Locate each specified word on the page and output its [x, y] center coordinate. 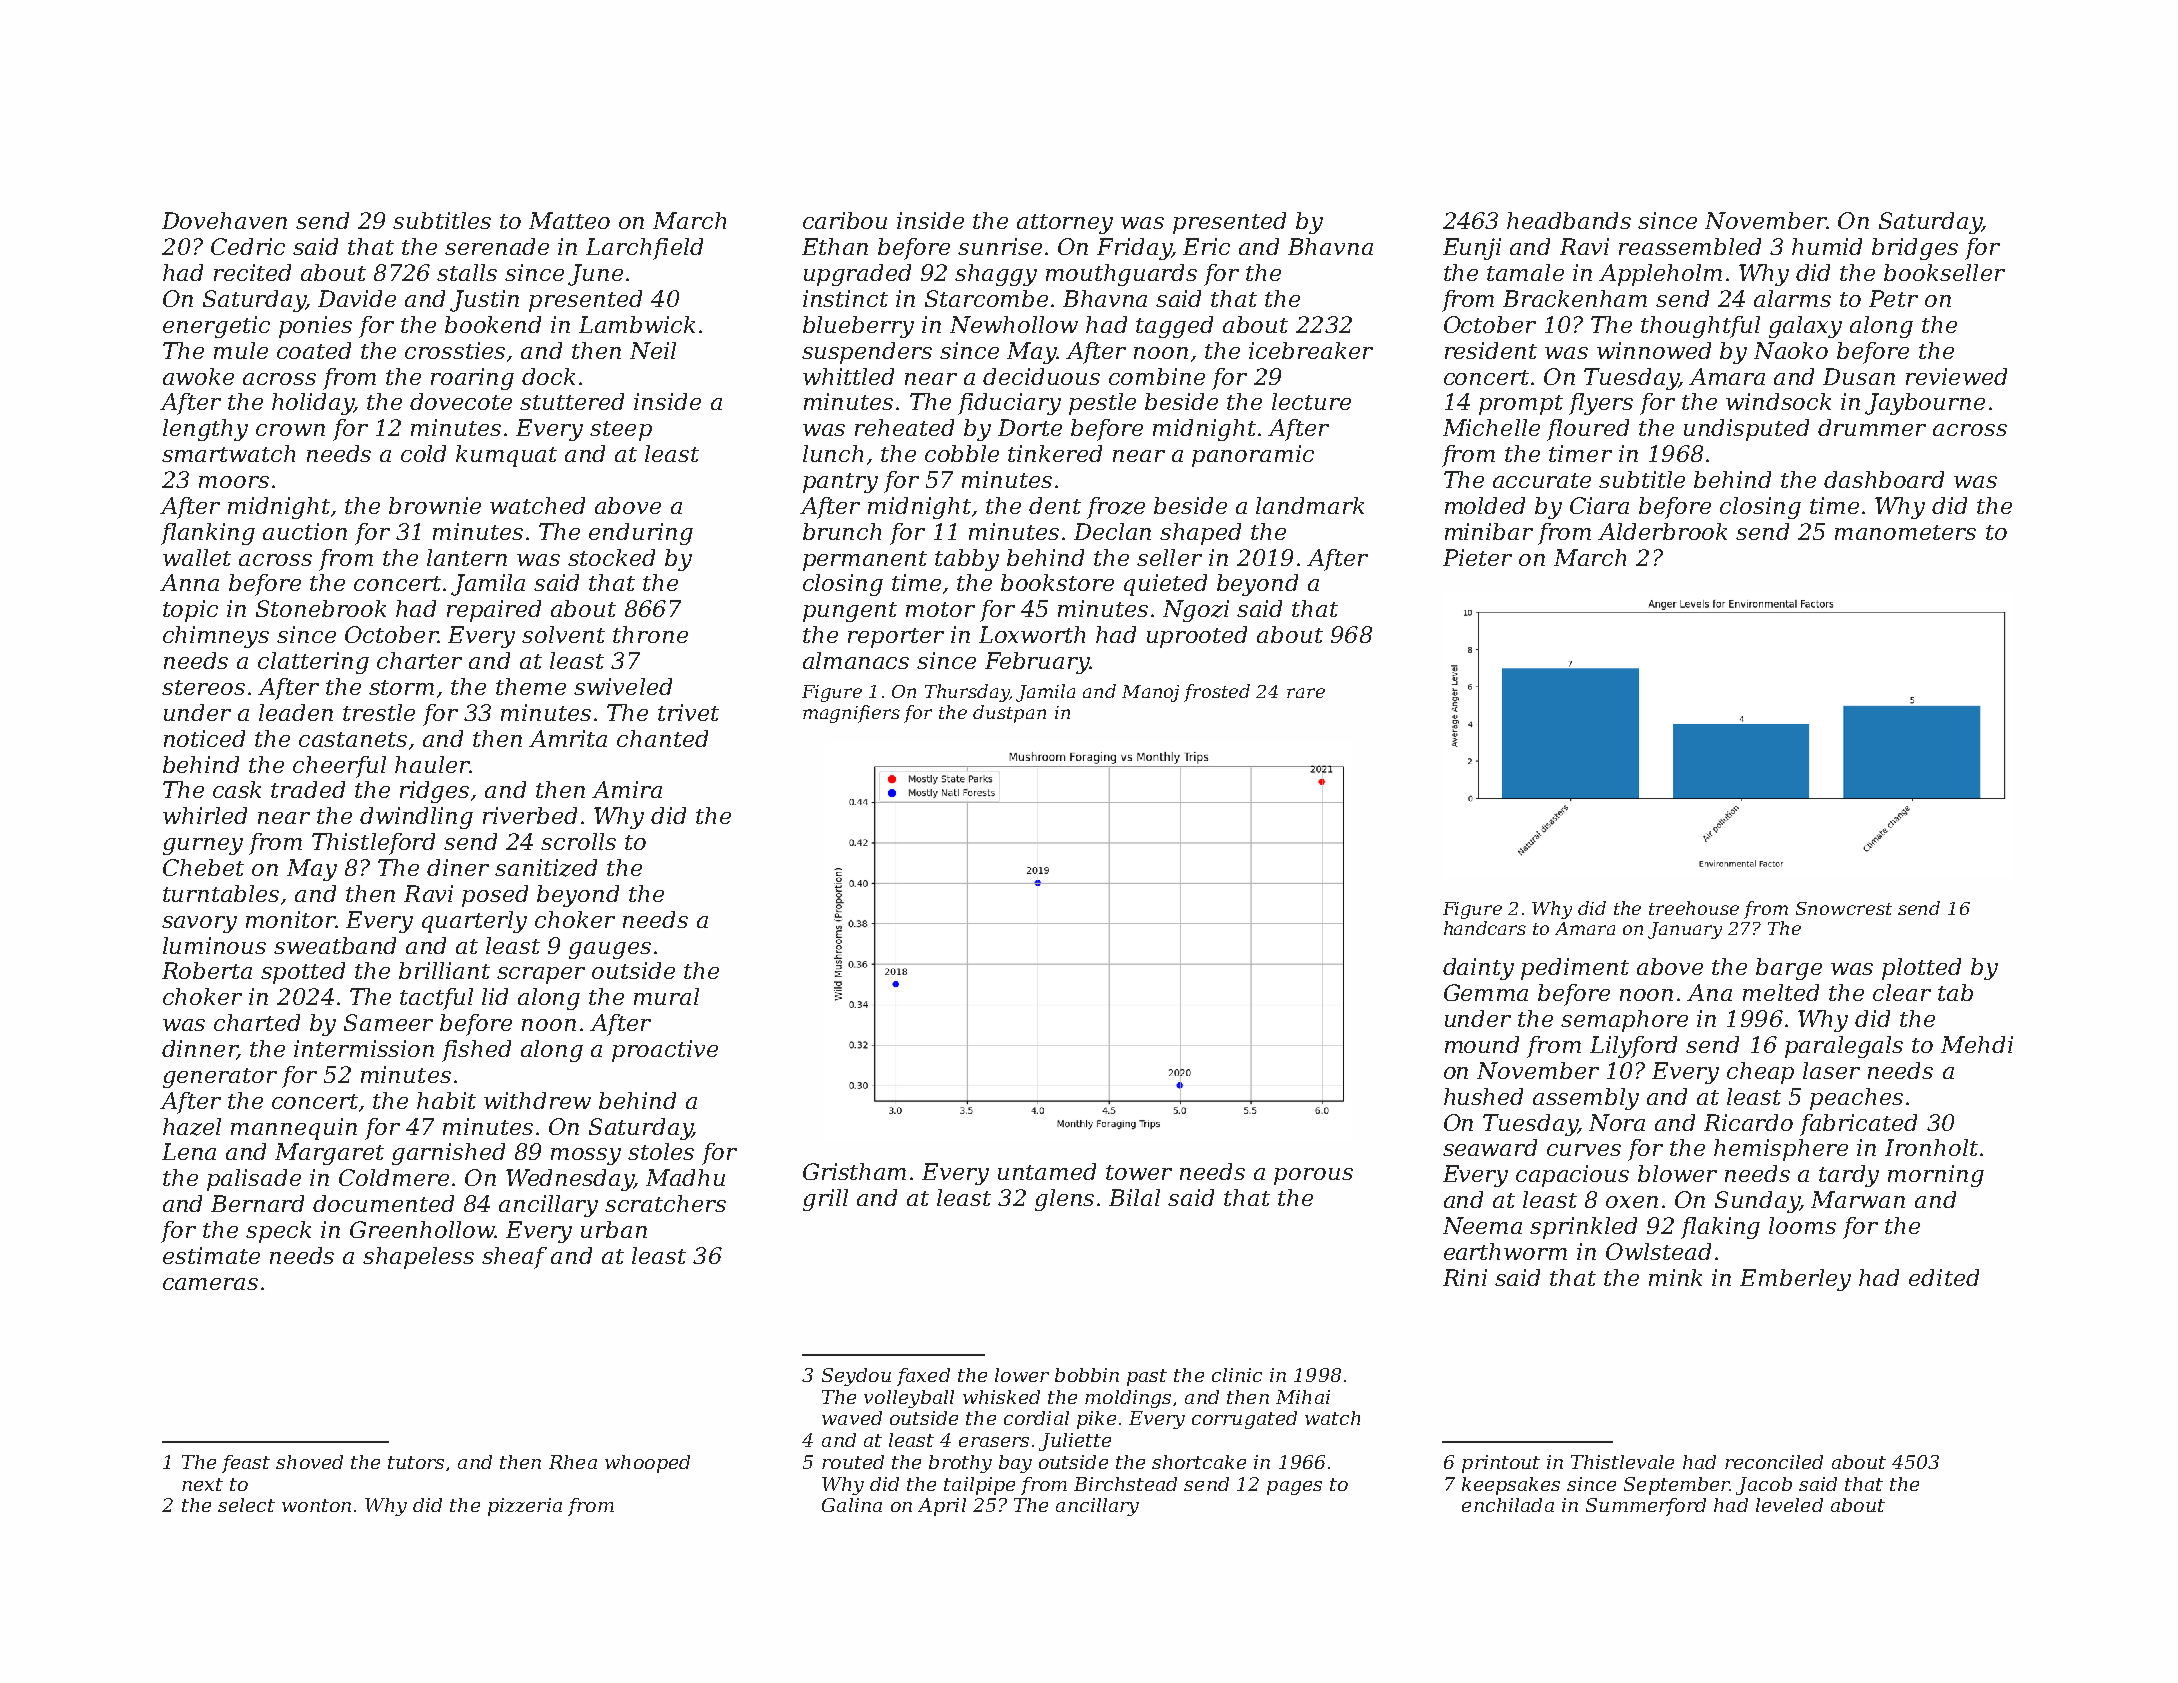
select [246, 1505]
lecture [1311, 401]
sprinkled [1583, 1228]
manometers [1905, 532]
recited [252, 272]
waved [852, 1418]
